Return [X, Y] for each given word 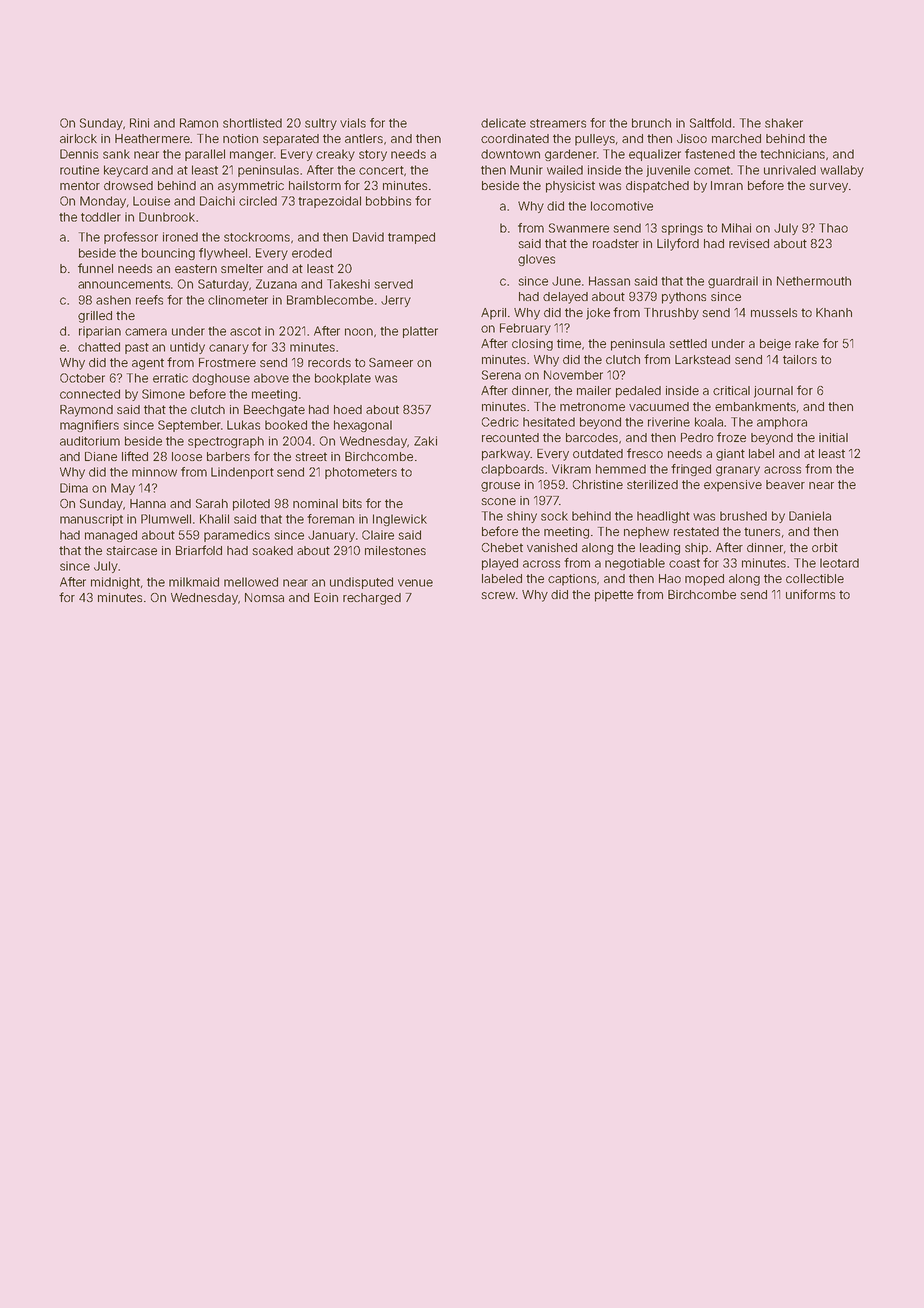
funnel [95, 268]
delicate [503, 123]
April [493, 314]
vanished [552, 547]
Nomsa [264, 597]
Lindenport [242, 473]
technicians [792, 154]
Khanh [834, 312]
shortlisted [252, 123]
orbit [825, 547]
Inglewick [400, 520]
